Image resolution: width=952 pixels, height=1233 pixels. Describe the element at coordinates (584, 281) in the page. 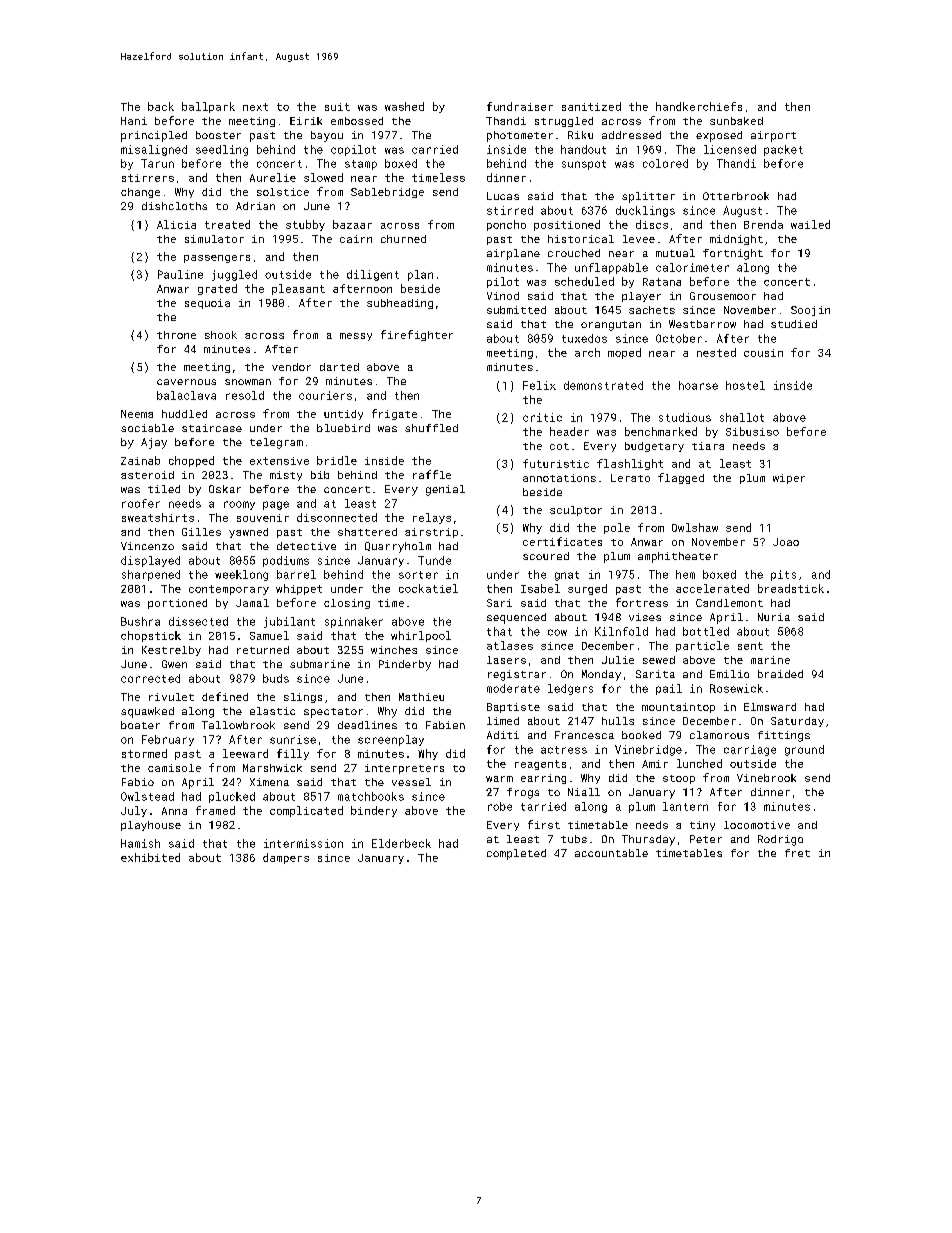

I see `scheduled` at that location.
